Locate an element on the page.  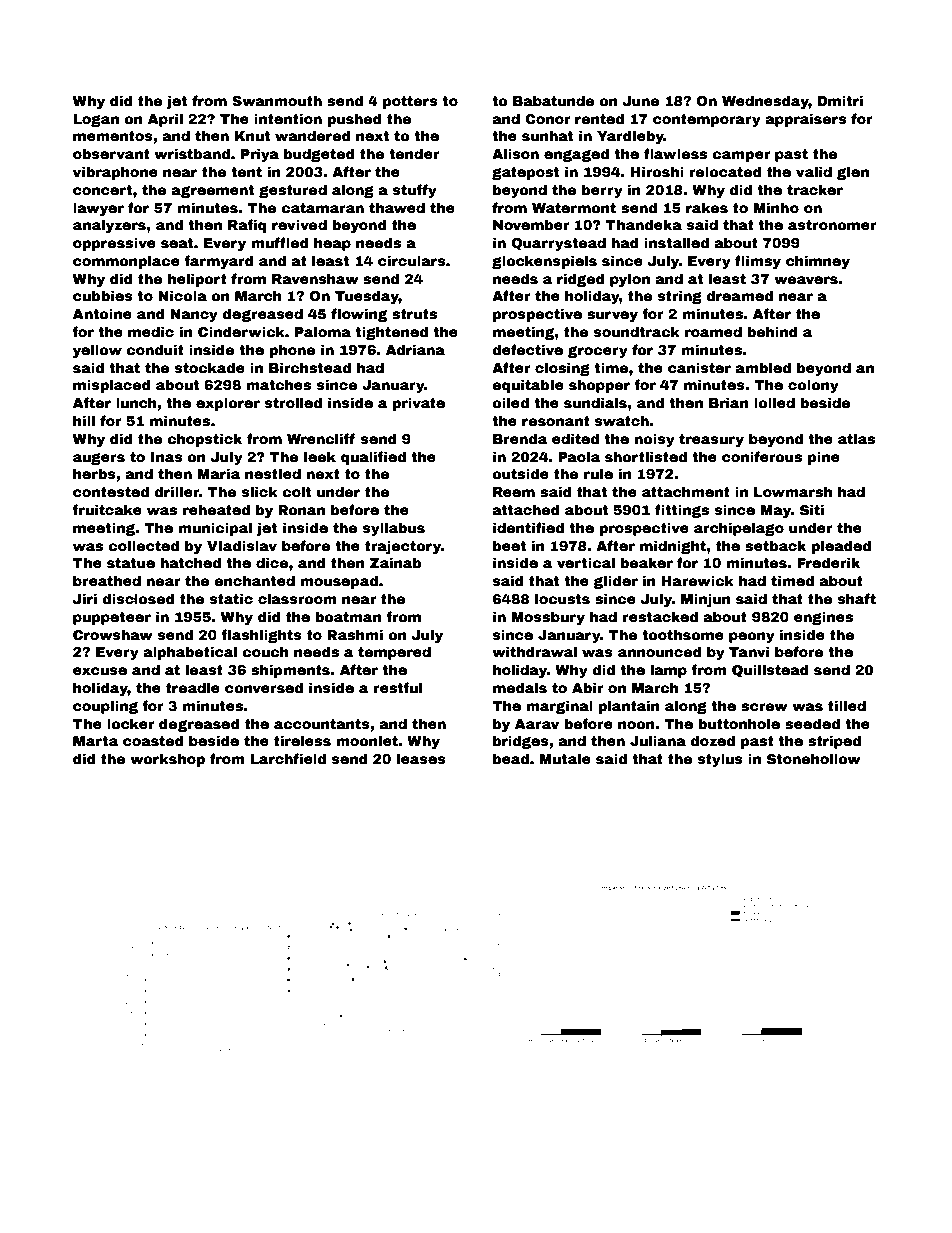
boatman is located at coordinates (349, 616).
